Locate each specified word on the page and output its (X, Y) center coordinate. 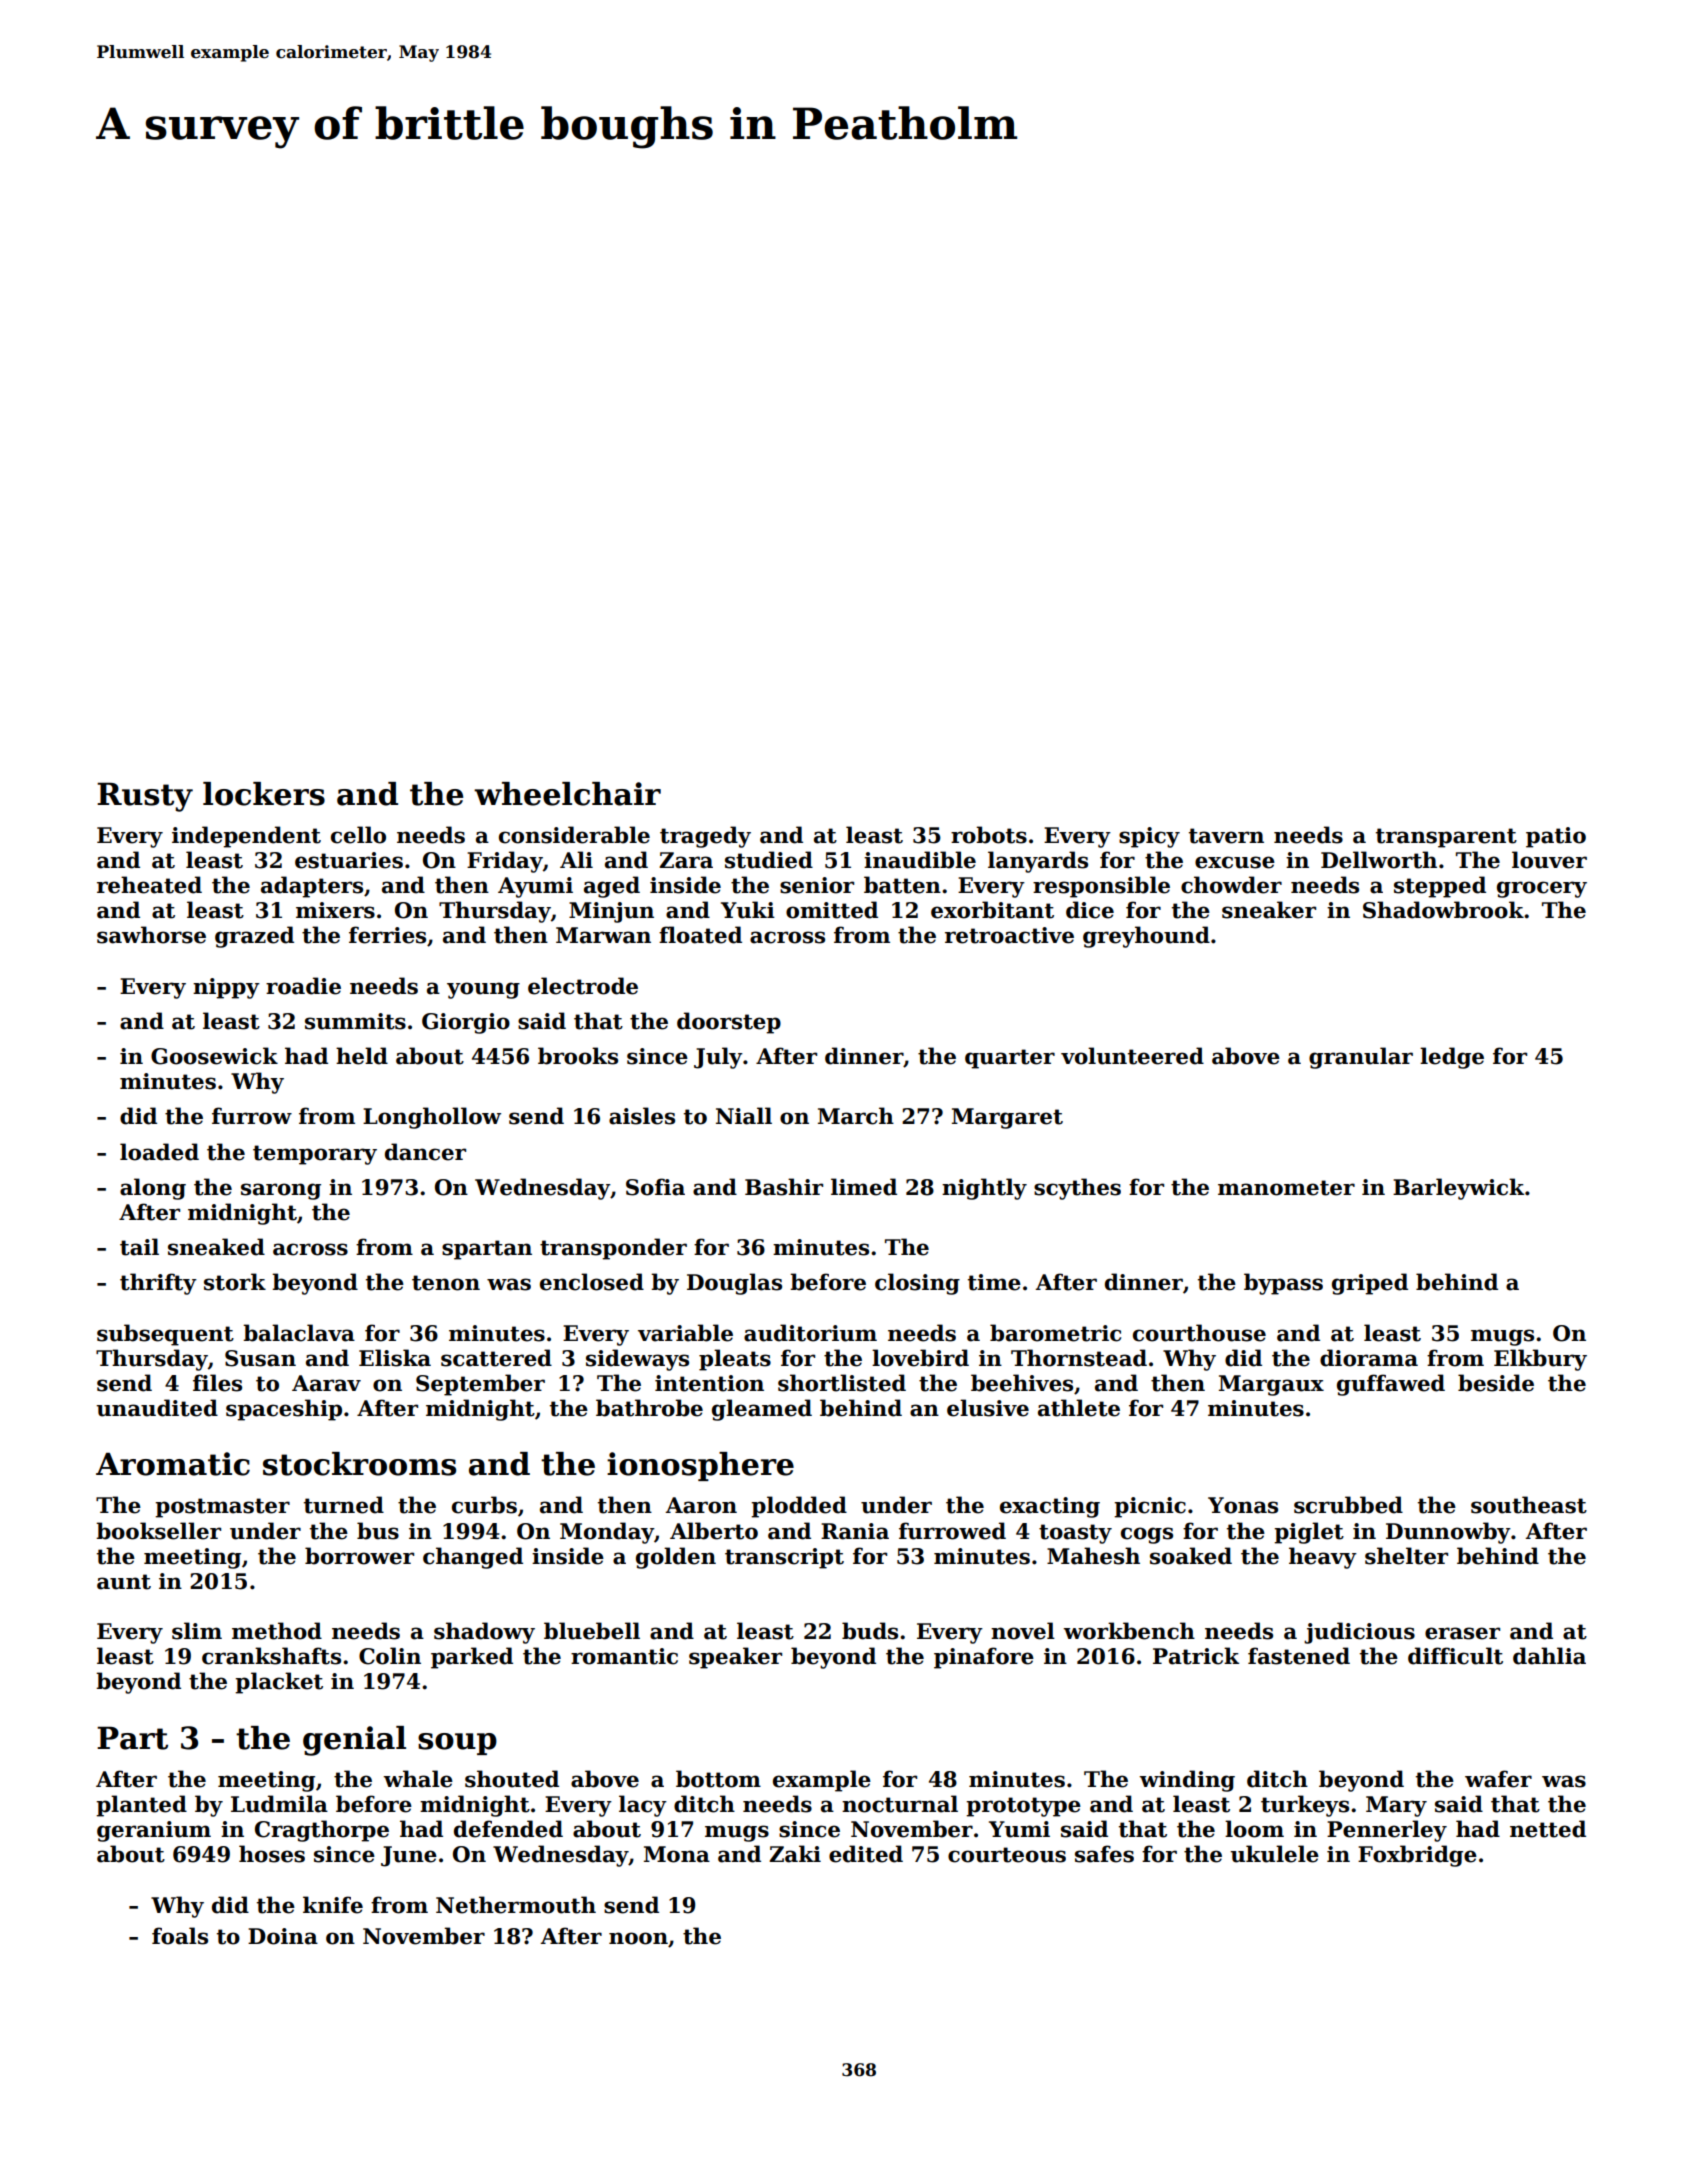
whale (418, 1779)
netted (1548, 1829)
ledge (1452, 1058)
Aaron (701, 1505)
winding (1187, 1781)
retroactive (1009, 935)
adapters (312, 887)
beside (1496, 1383)
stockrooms (359, 1464)
